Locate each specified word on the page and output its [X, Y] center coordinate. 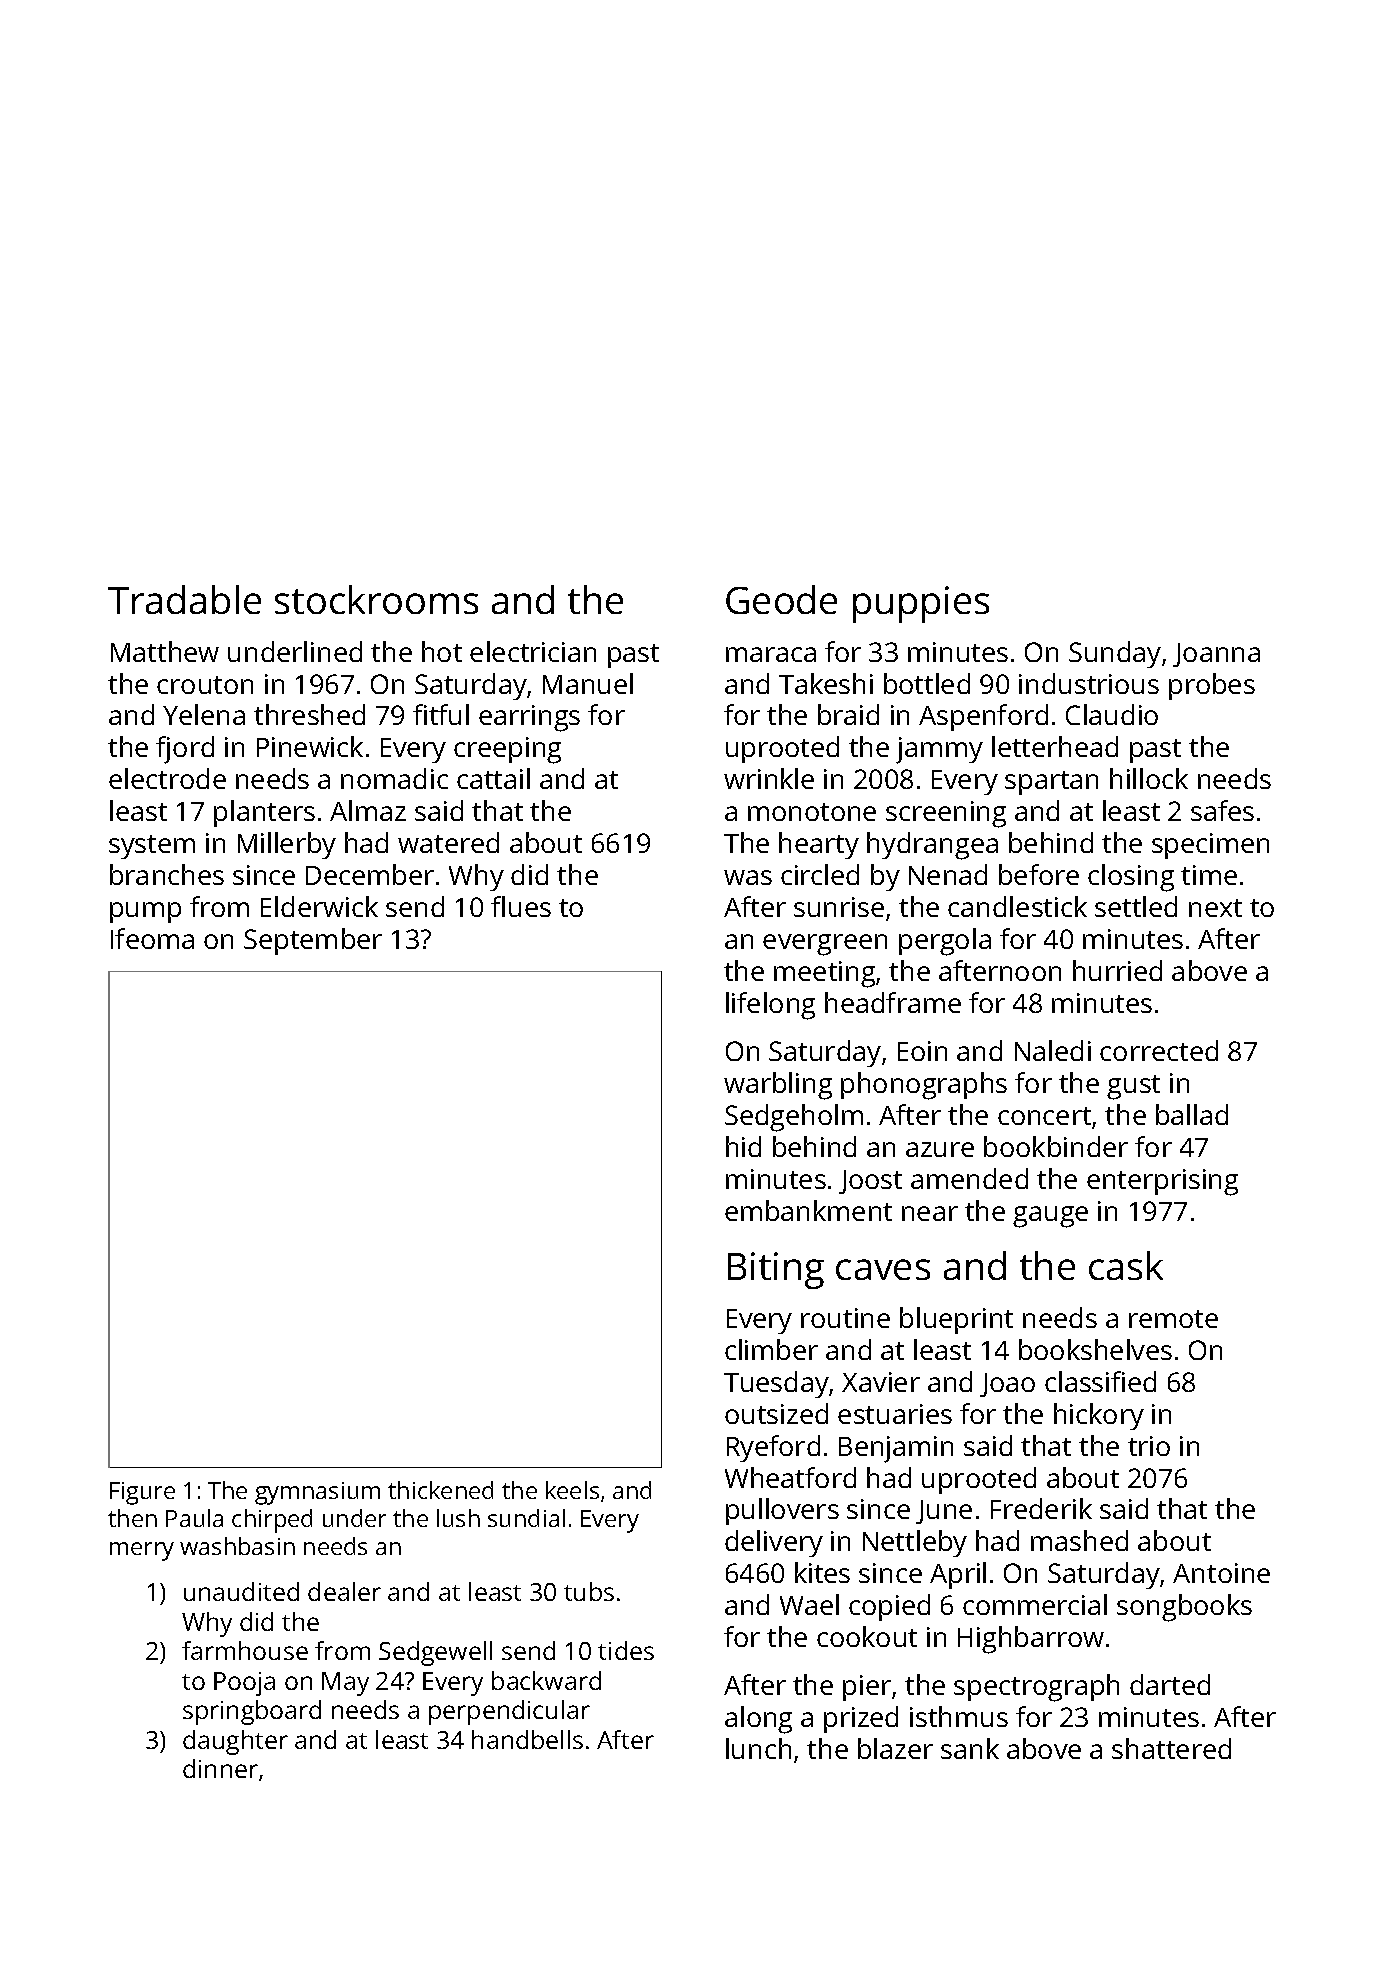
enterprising [1162, 1182]
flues [521, 906]
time [1209, 875]
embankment [808, 1210]
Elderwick [319, 906]
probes [1212, 686]
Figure [142, 1493]
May [345, 1684]
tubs [589, 1591]
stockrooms [376, 599]
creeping [507, 750]
